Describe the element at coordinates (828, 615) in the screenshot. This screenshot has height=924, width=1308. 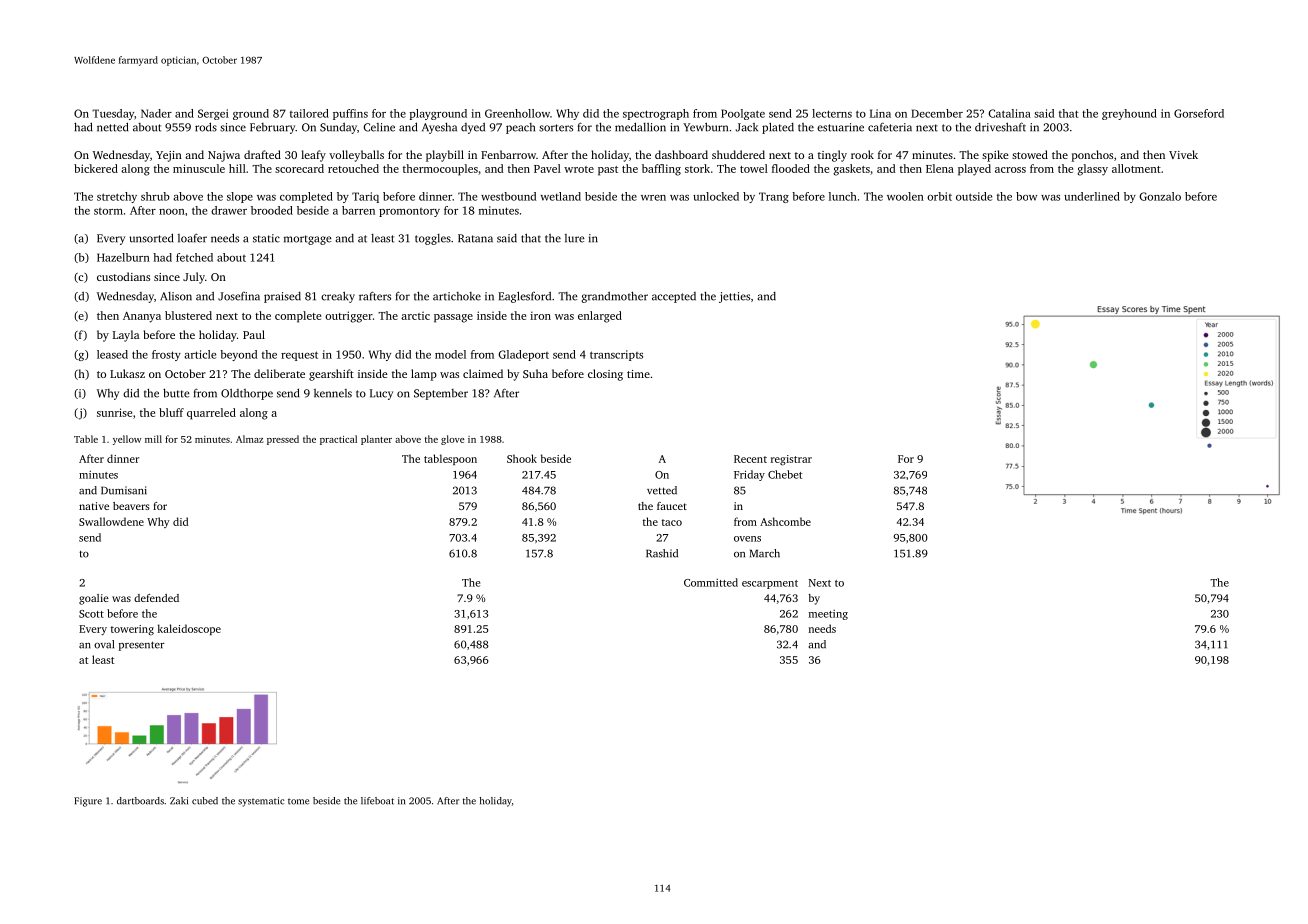
I see `meeting` at that location.
